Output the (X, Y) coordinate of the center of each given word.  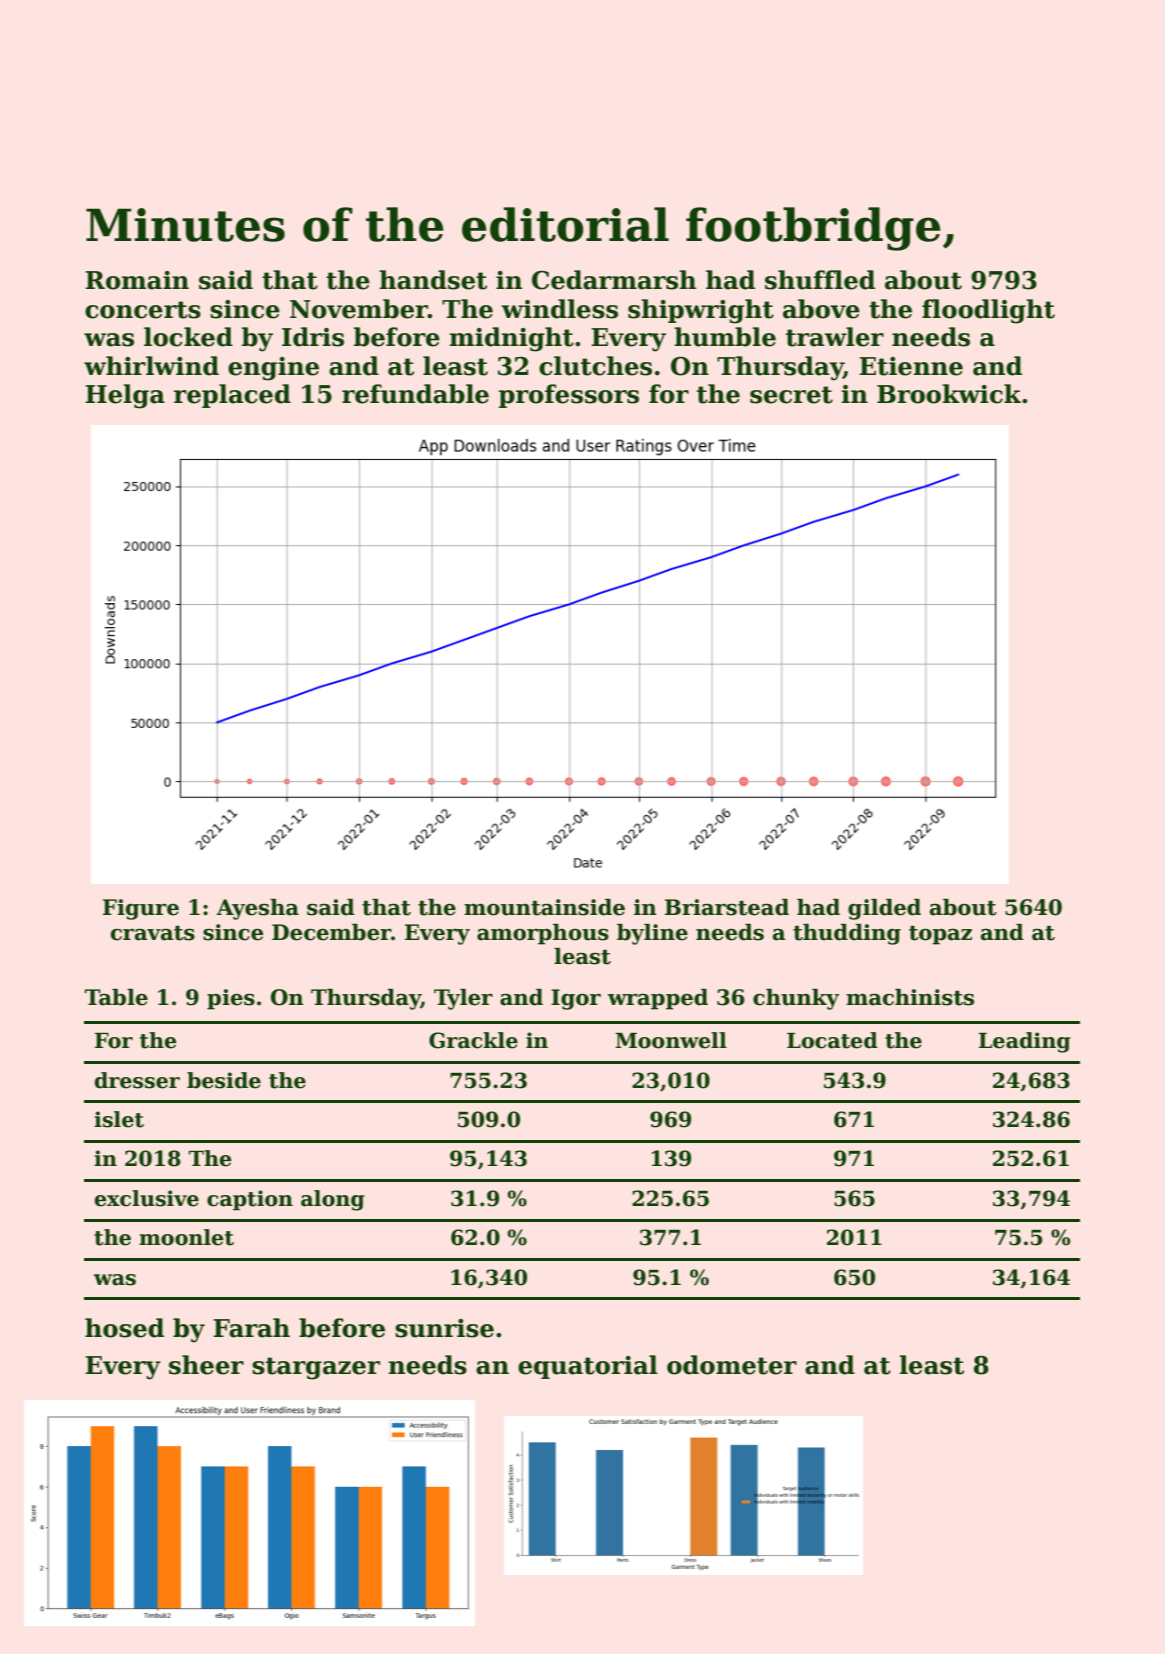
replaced (232, 396)
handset (433, 280)
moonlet (186, 1237)
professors (569, 396)
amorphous (543, 934)
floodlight (988, 311)
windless (559, 309)
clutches (595, 366)
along (332, 1200)
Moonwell (671, 1040)
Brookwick (949, 394)
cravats (153, 933)
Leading (1024, 1042)
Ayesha (257, 909)
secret (791, 395)
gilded (884, 909)
